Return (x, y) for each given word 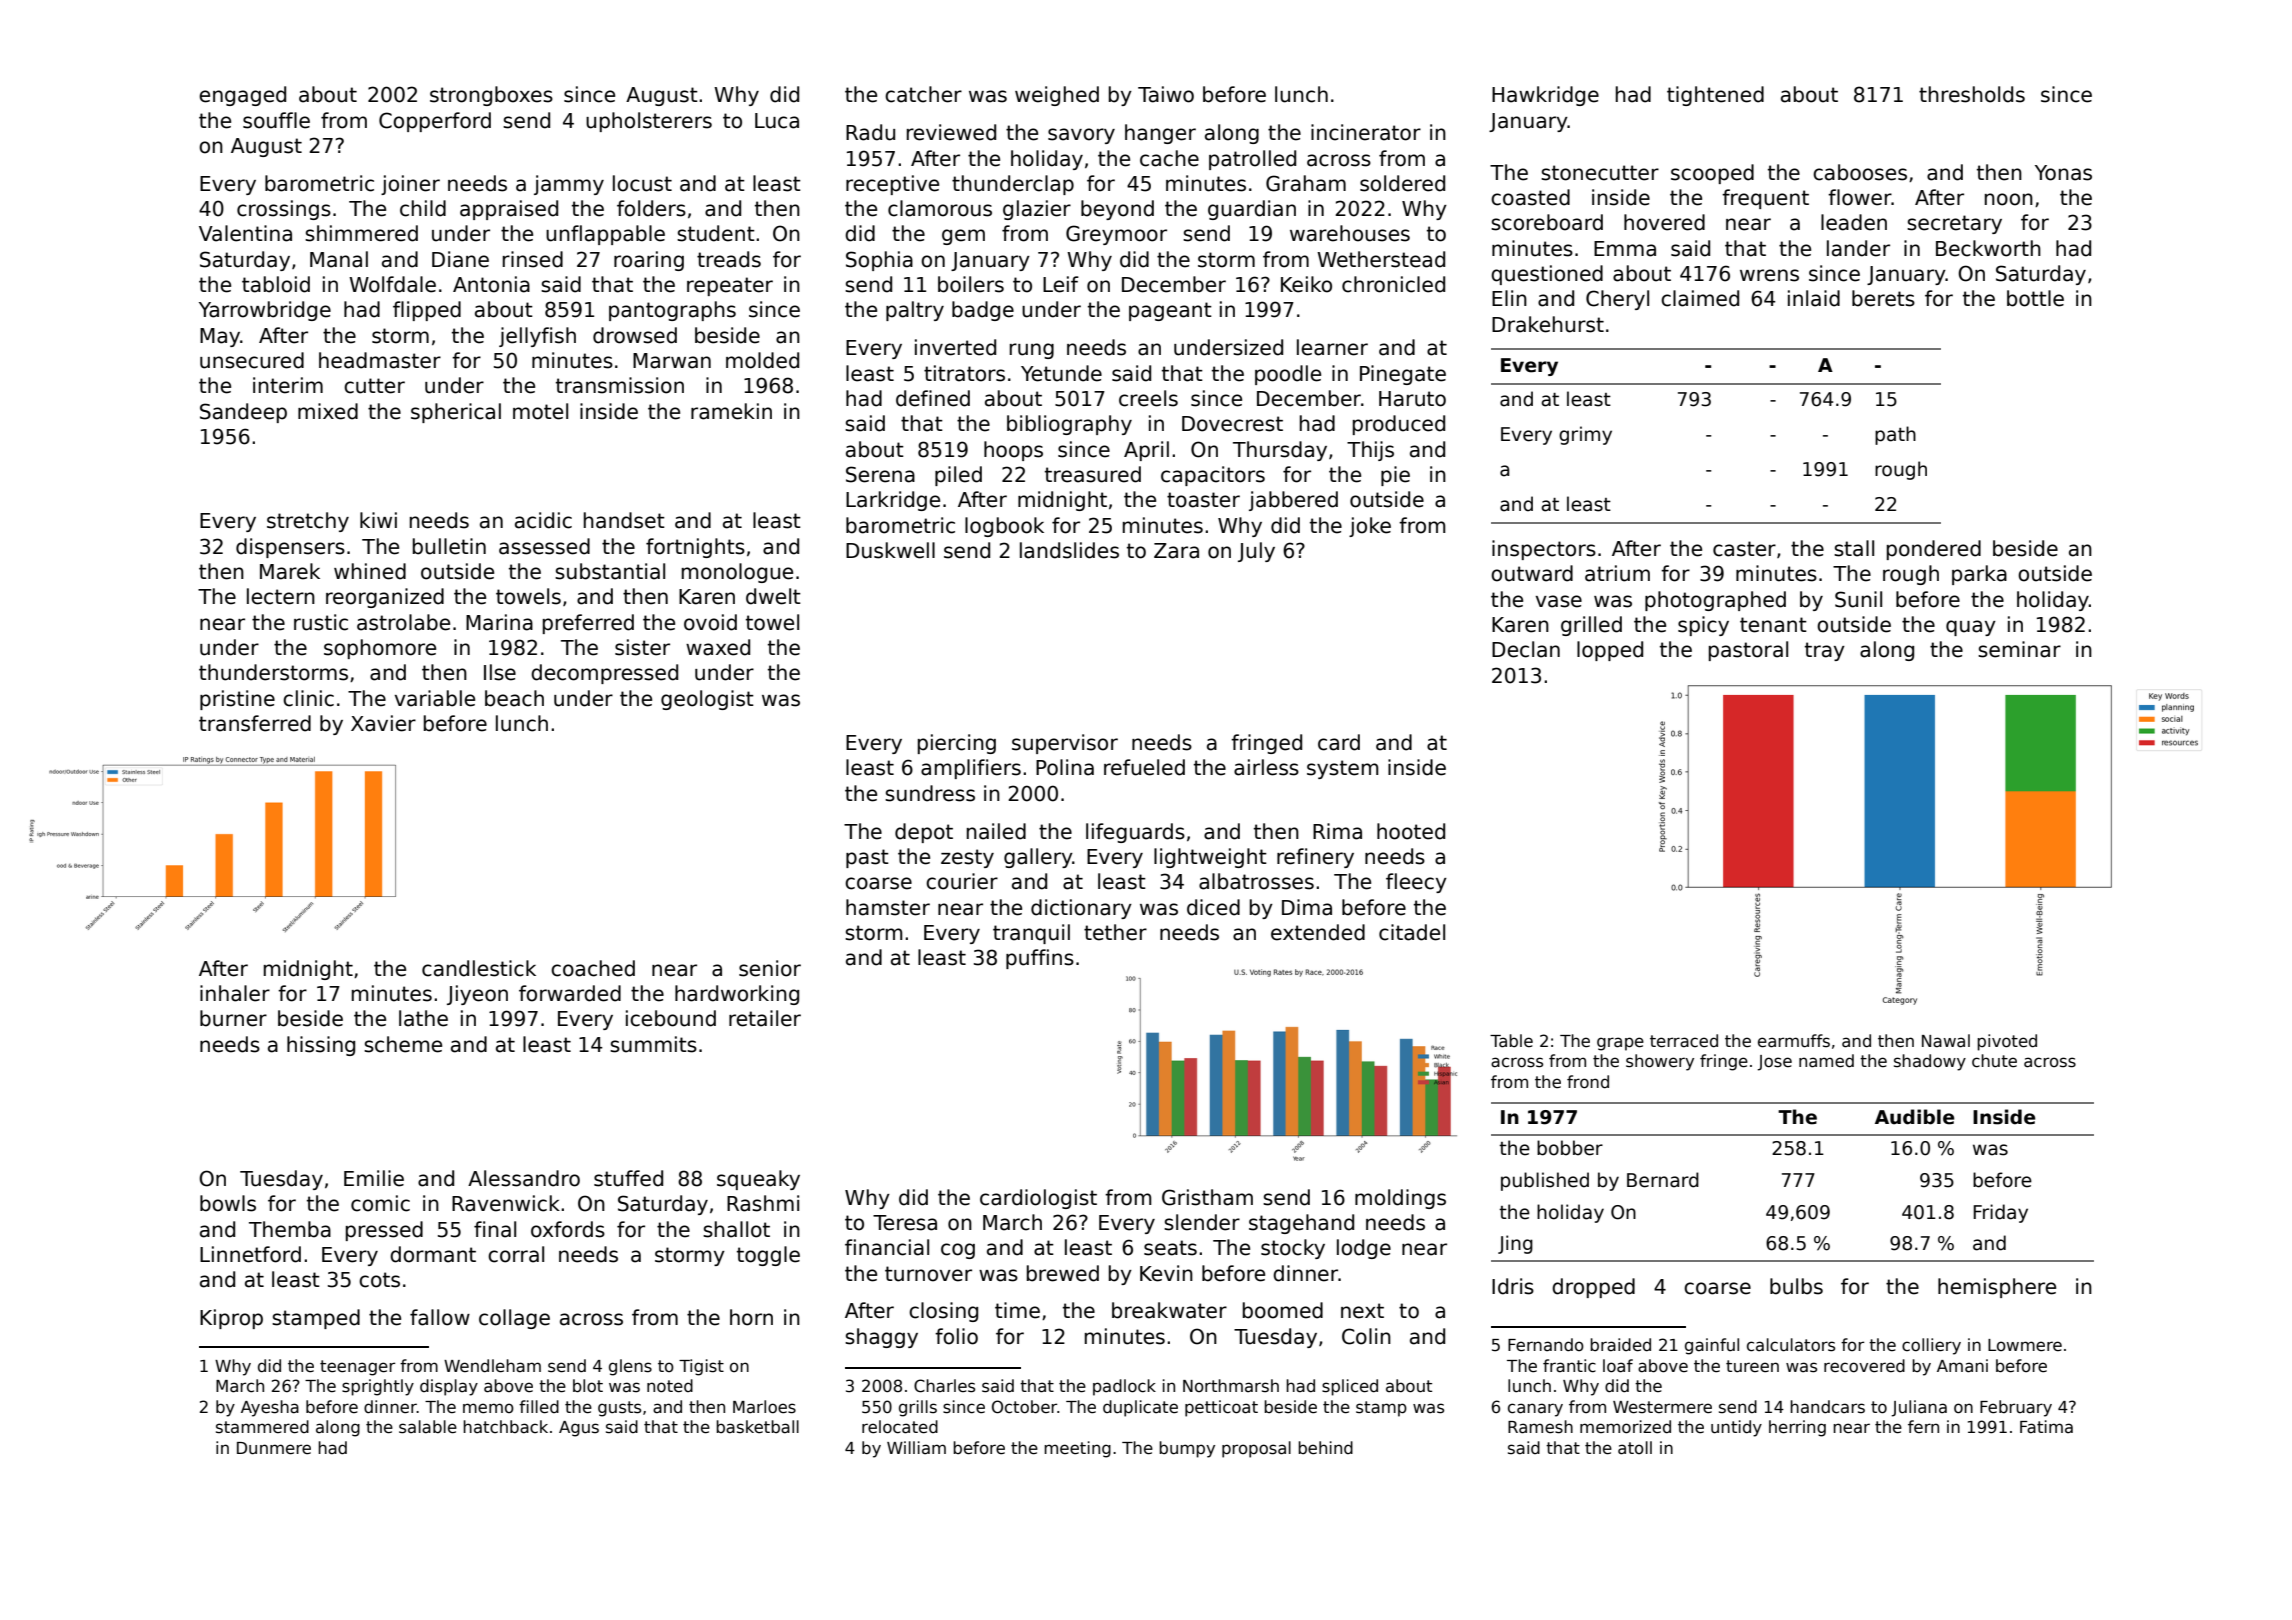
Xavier (383, 723)
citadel (1412, 932)
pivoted (2007, 1042)
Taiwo (1166, 94)
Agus (579, 1429)
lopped (1610, 651)
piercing (957, 744)
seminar (2019, 649)
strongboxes (491, 96)
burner (233, 1018)
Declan (1526, 649)
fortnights (695, 548)
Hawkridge (1545, 96)
